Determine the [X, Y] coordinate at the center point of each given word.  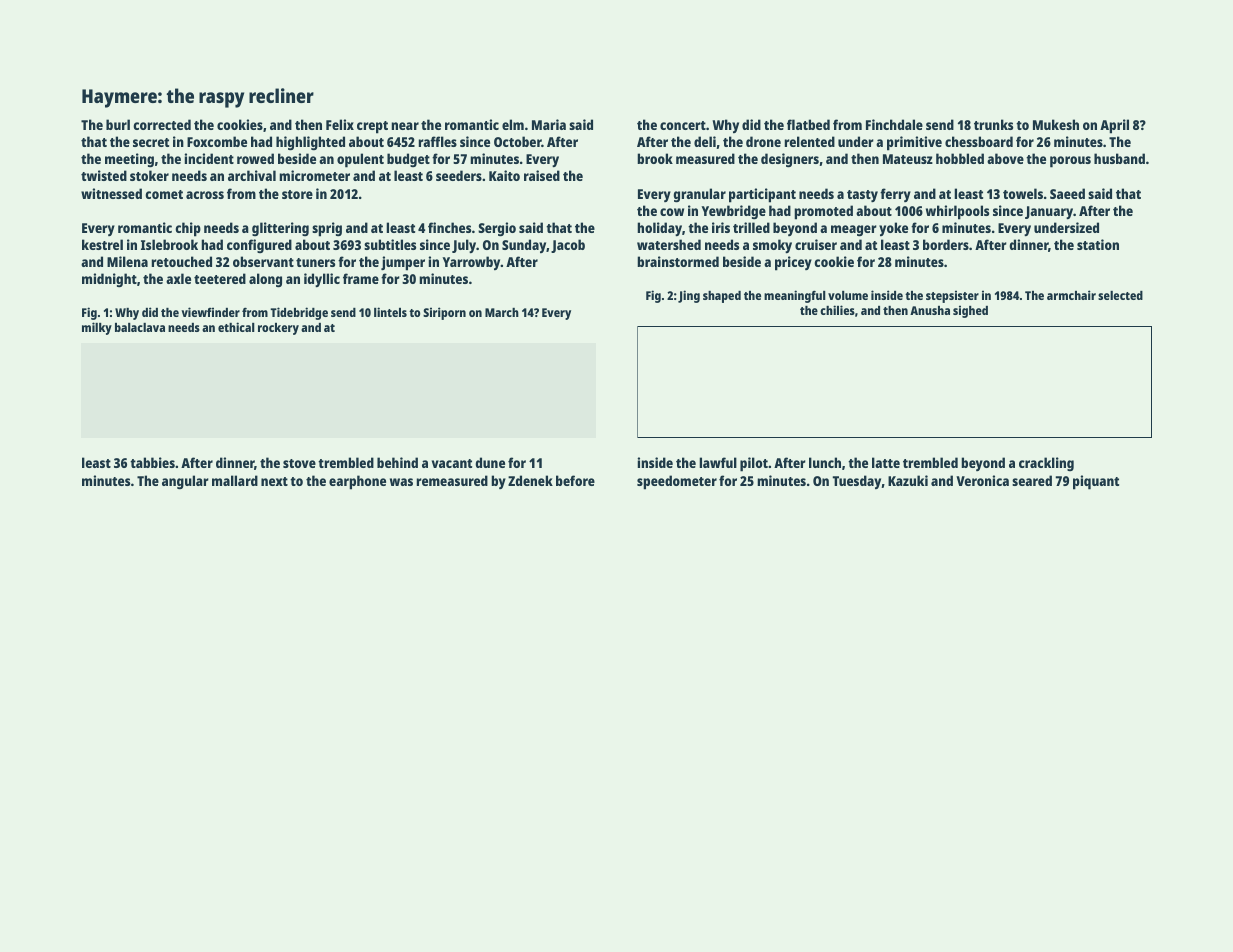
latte [886, 462]
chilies [837, 310]
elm [513, 124]
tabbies [152, 462]
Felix [340, 124]
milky [97, 328]
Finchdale [894, 124]
